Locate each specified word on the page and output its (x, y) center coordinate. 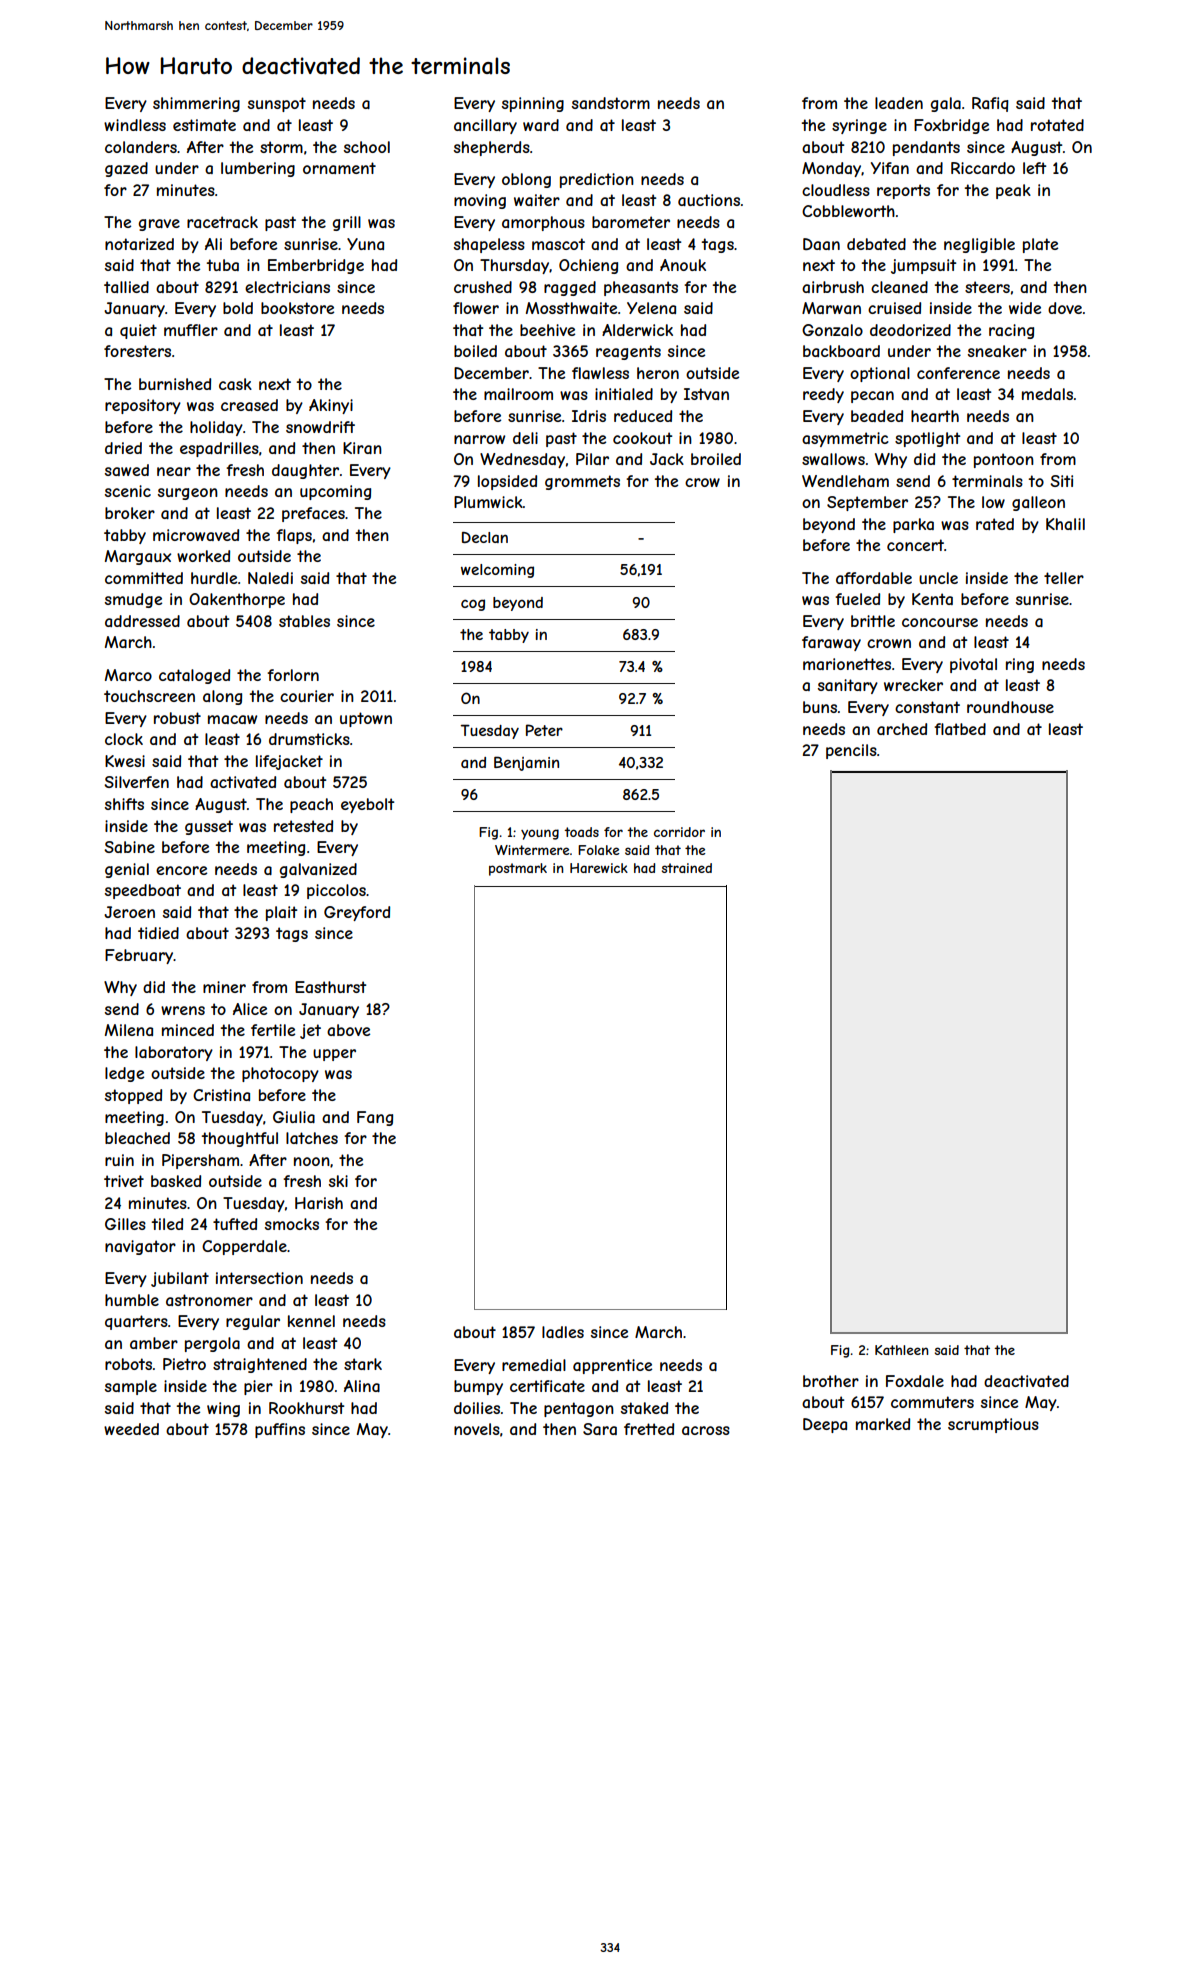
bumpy (478, 1387)
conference (958, 373)
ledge (124, 1074)
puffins (280, 1430)
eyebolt (367, 805)
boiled (475, 351)
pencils (851, 751)
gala (946, 104)
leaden (899, 103)
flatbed (960, 729)
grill (347, 223)
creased (249, 405)
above (348, 1030)
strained (687, 868)
